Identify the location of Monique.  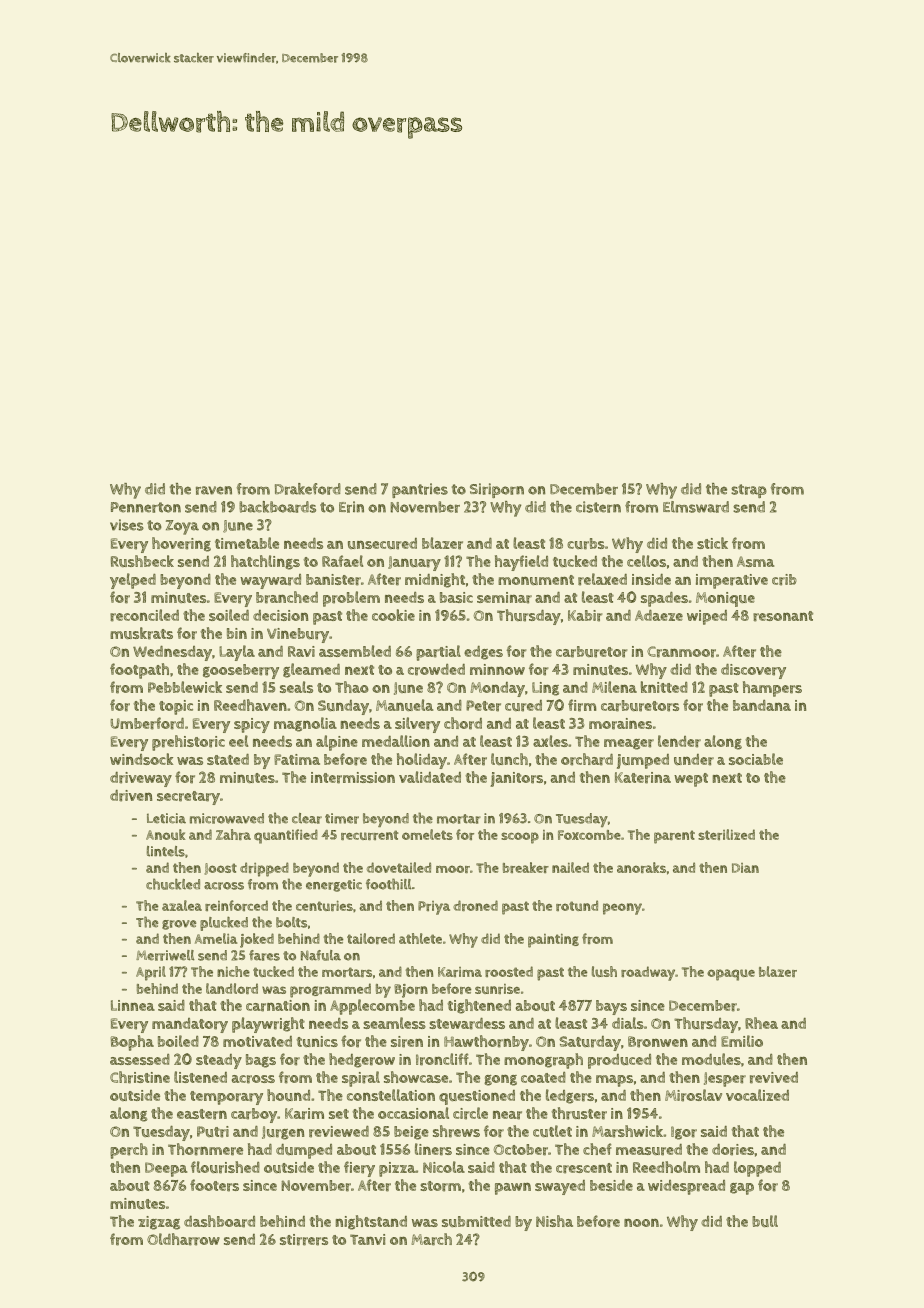
(725, 599).
